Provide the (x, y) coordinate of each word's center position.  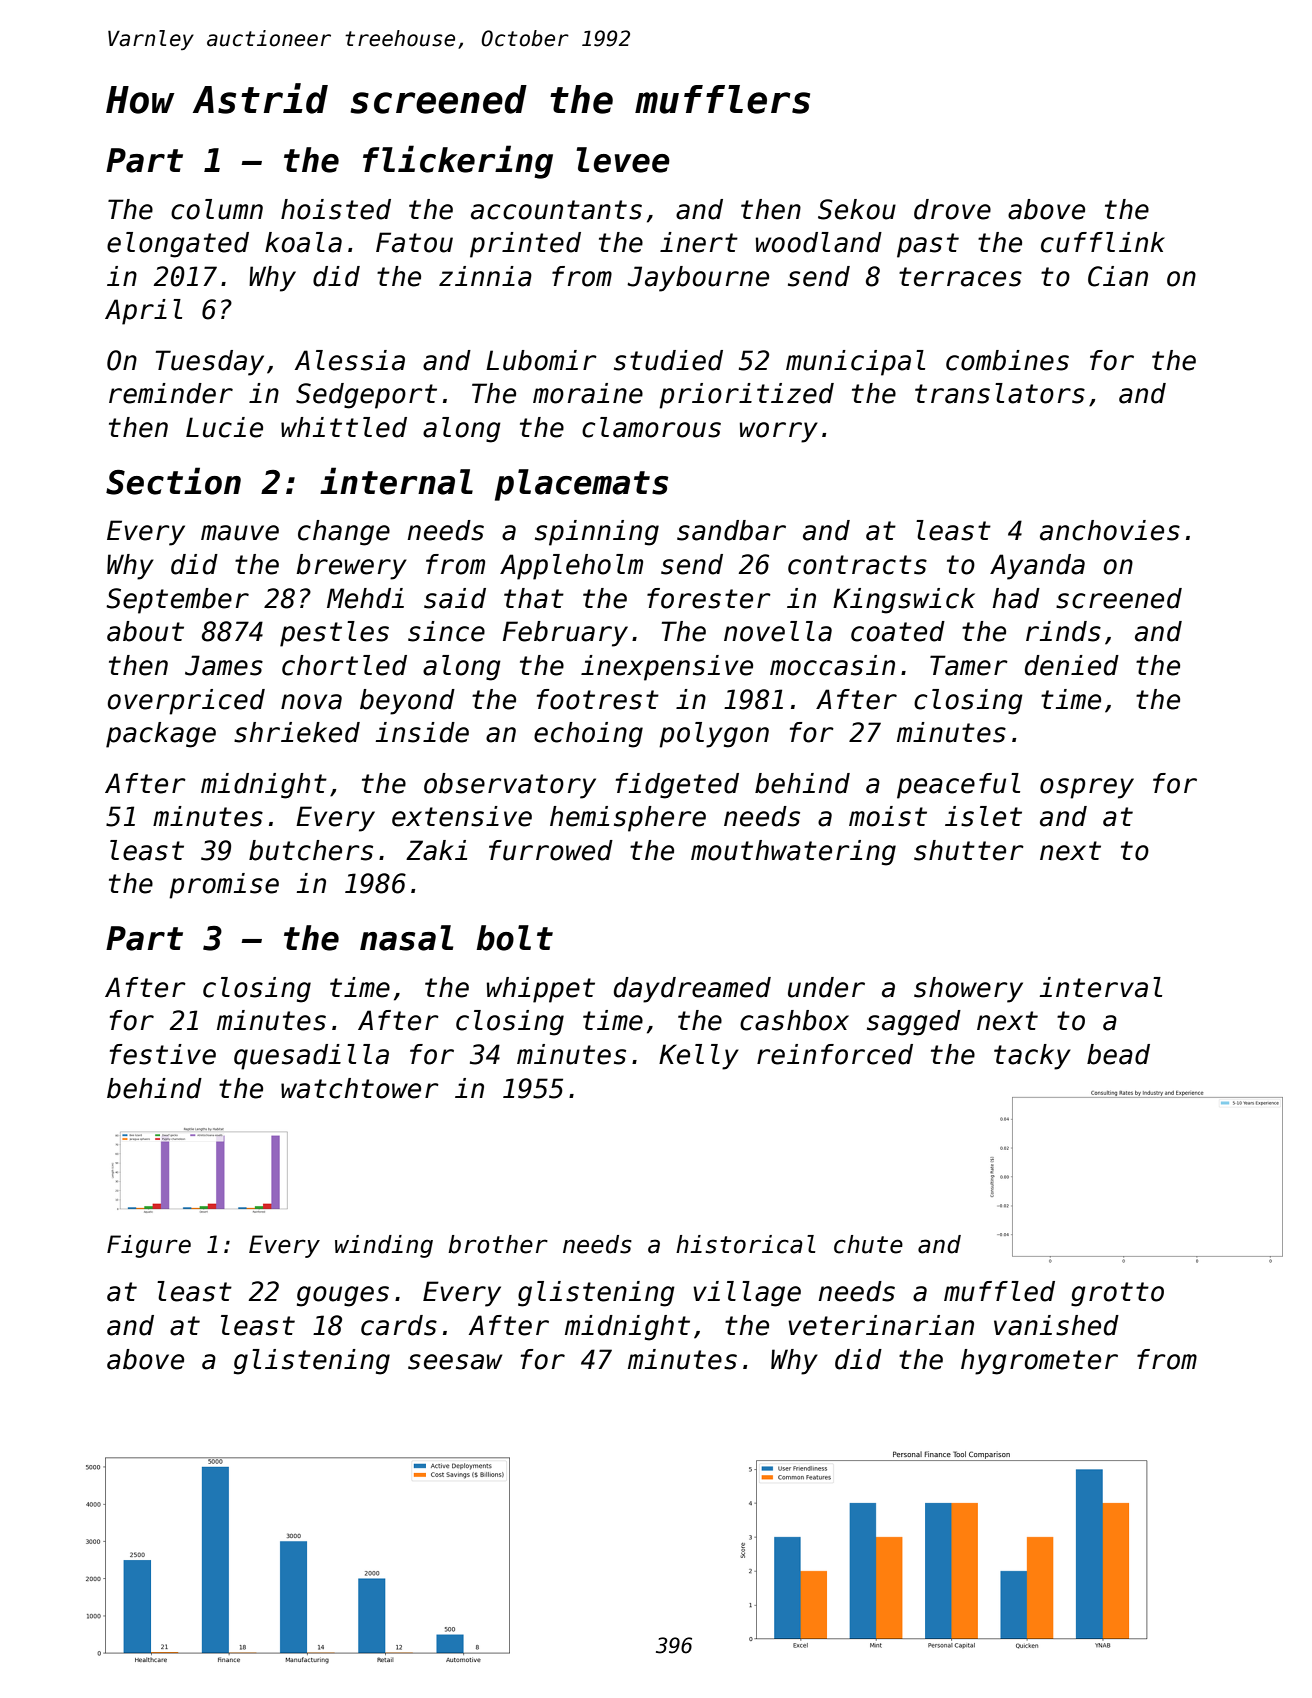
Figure (149, 1246)
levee (623, 160)
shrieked (297, 732)
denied (1072, 665)
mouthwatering (793, 853)
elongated (178, 245)
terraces (960, 277)
